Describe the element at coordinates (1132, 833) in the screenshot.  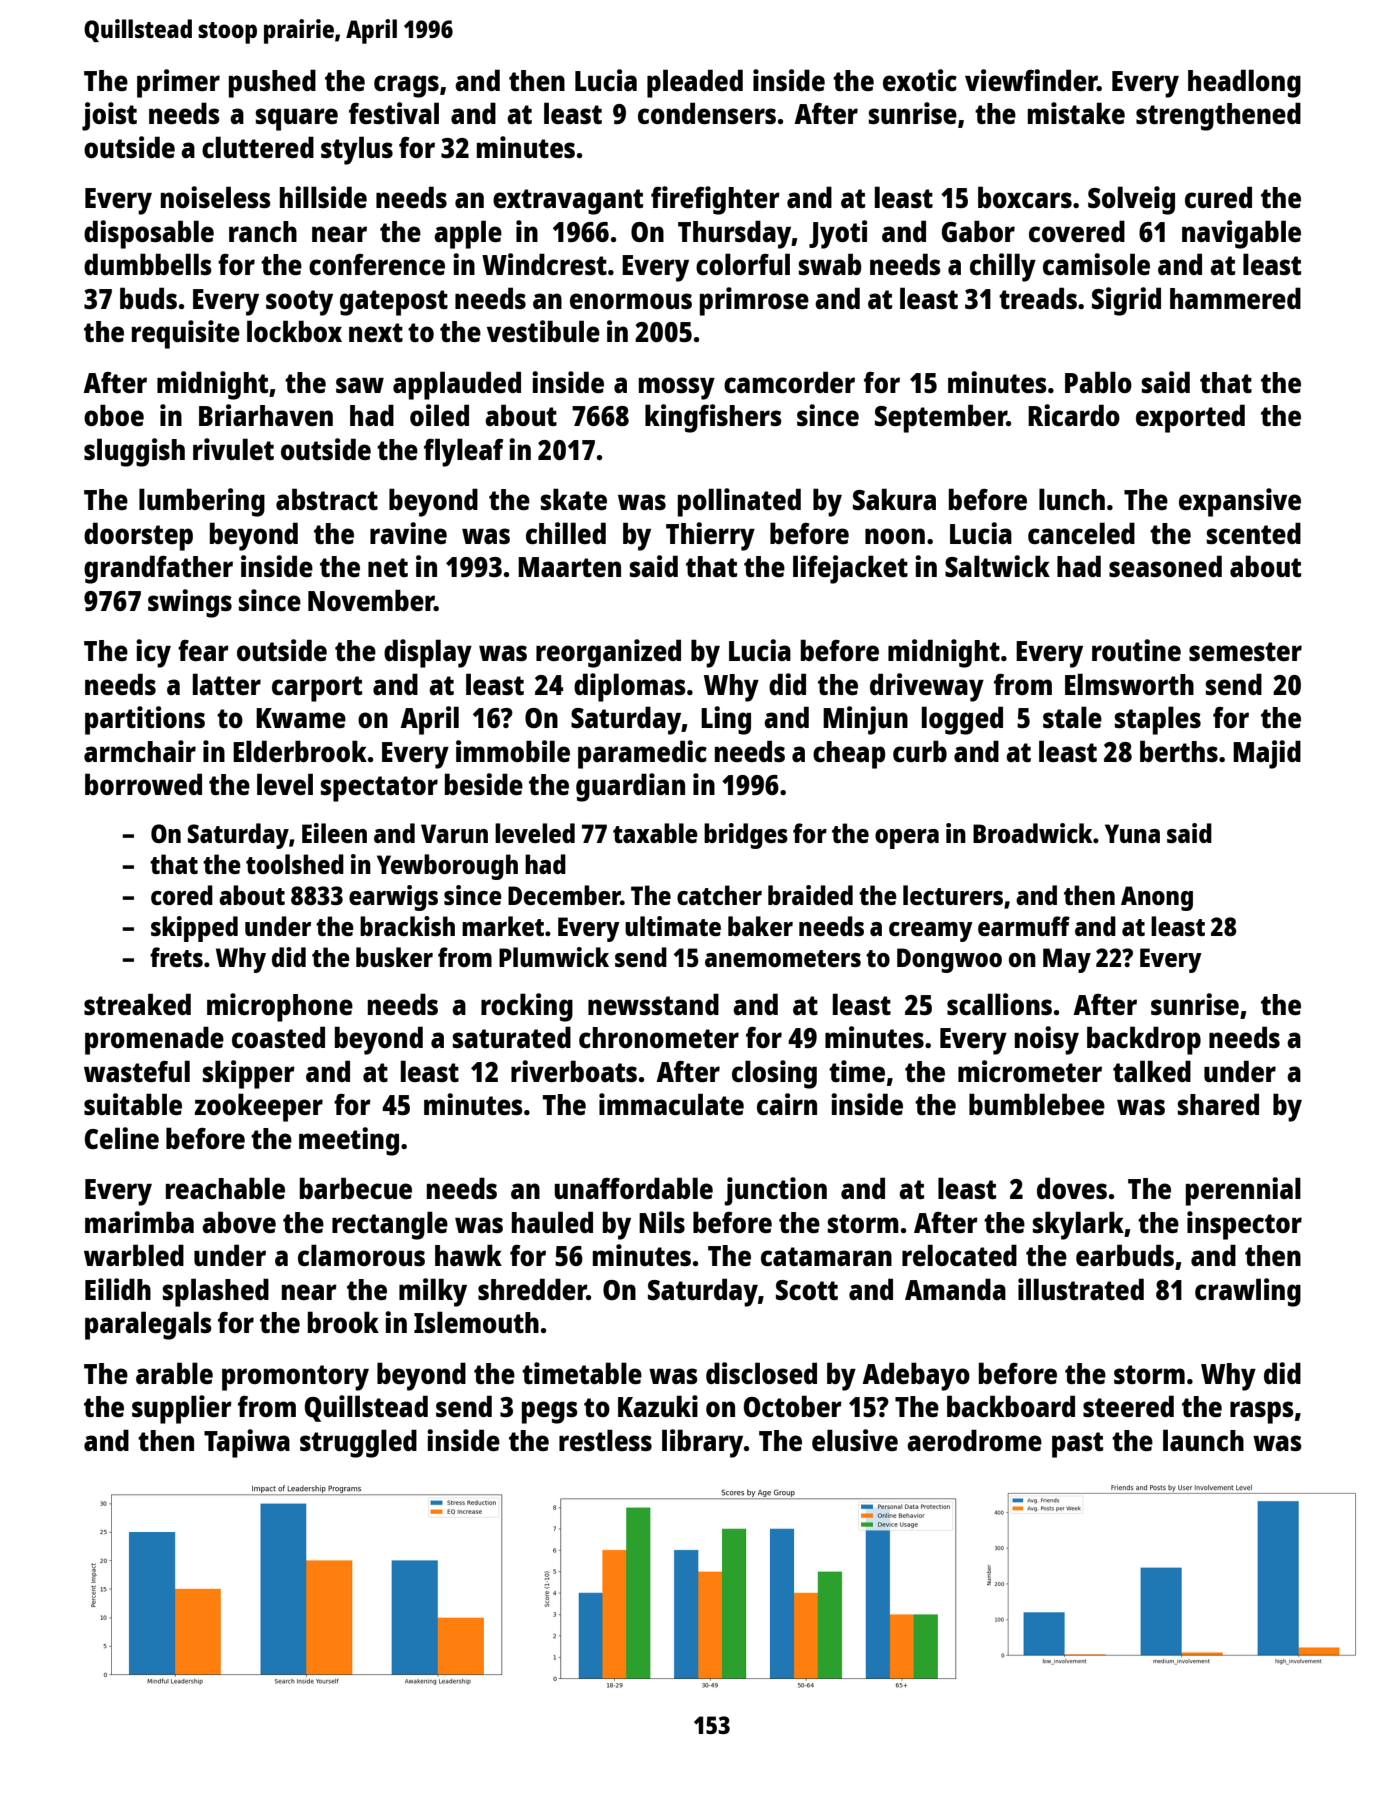
I see `Yuna` at that location.
